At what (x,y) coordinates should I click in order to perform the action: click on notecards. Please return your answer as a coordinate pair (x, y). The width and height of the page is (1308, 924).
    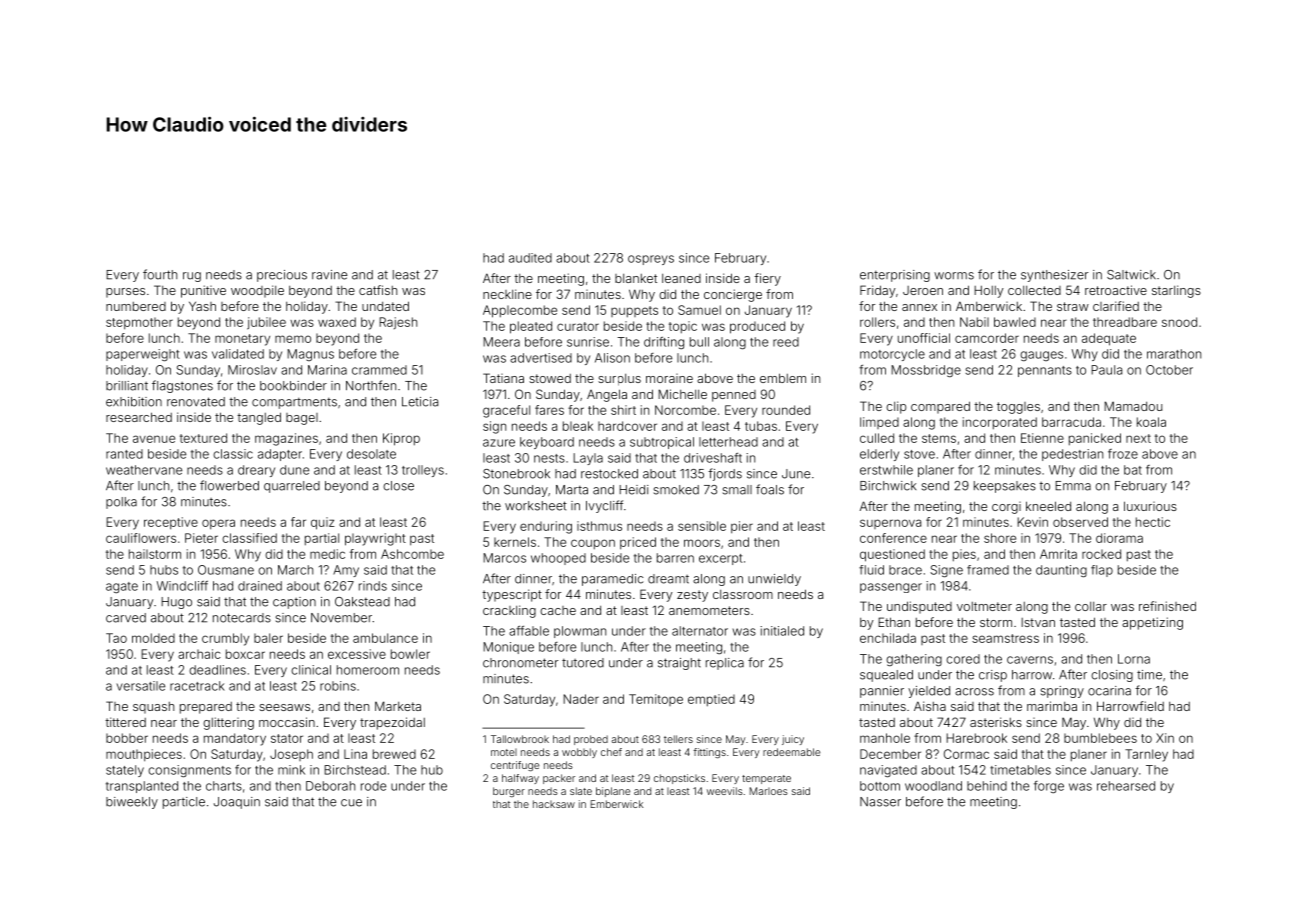
    Looking at the image, I should click on (242, 618).
